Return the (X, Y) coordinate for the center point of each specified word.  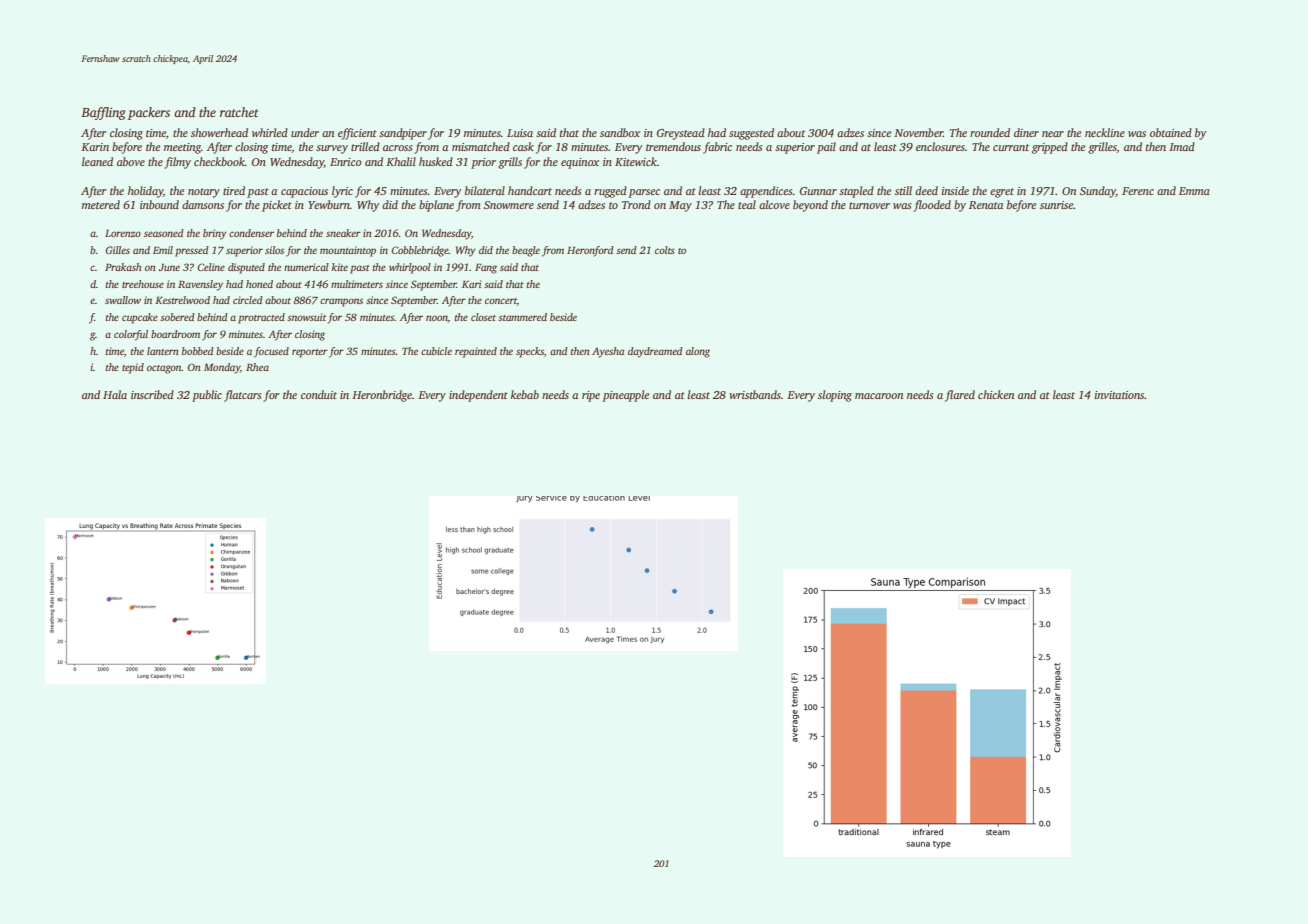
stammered (522, 317)
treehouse (143, 284)
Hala (115, 394)
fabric (717, 148)
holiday (145, 192)
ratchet (239, 112)
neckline (1105, 132)
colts (665, 250)
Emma (1194, 191)
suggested (751, 134)
